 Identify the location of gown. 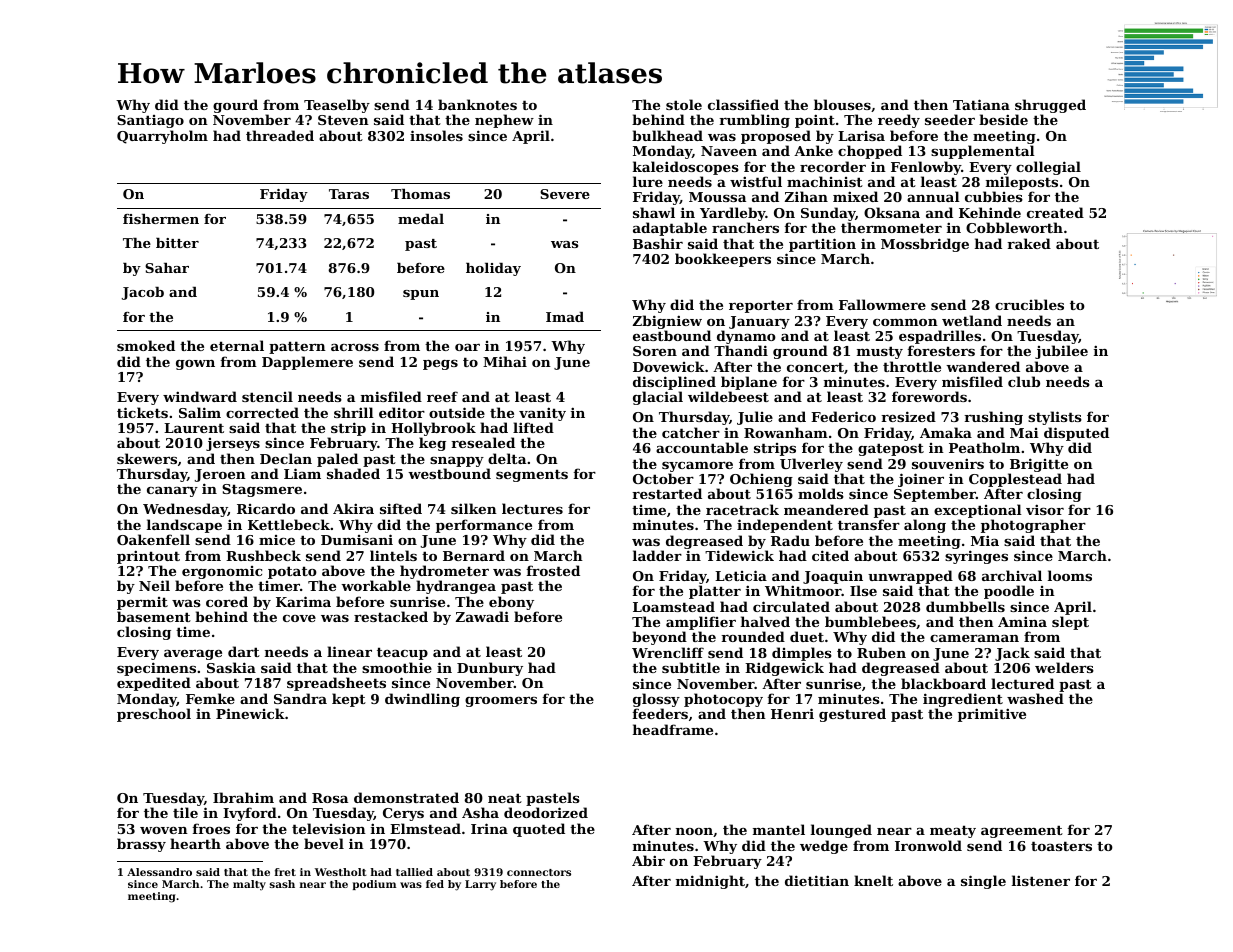
(195, 365).
